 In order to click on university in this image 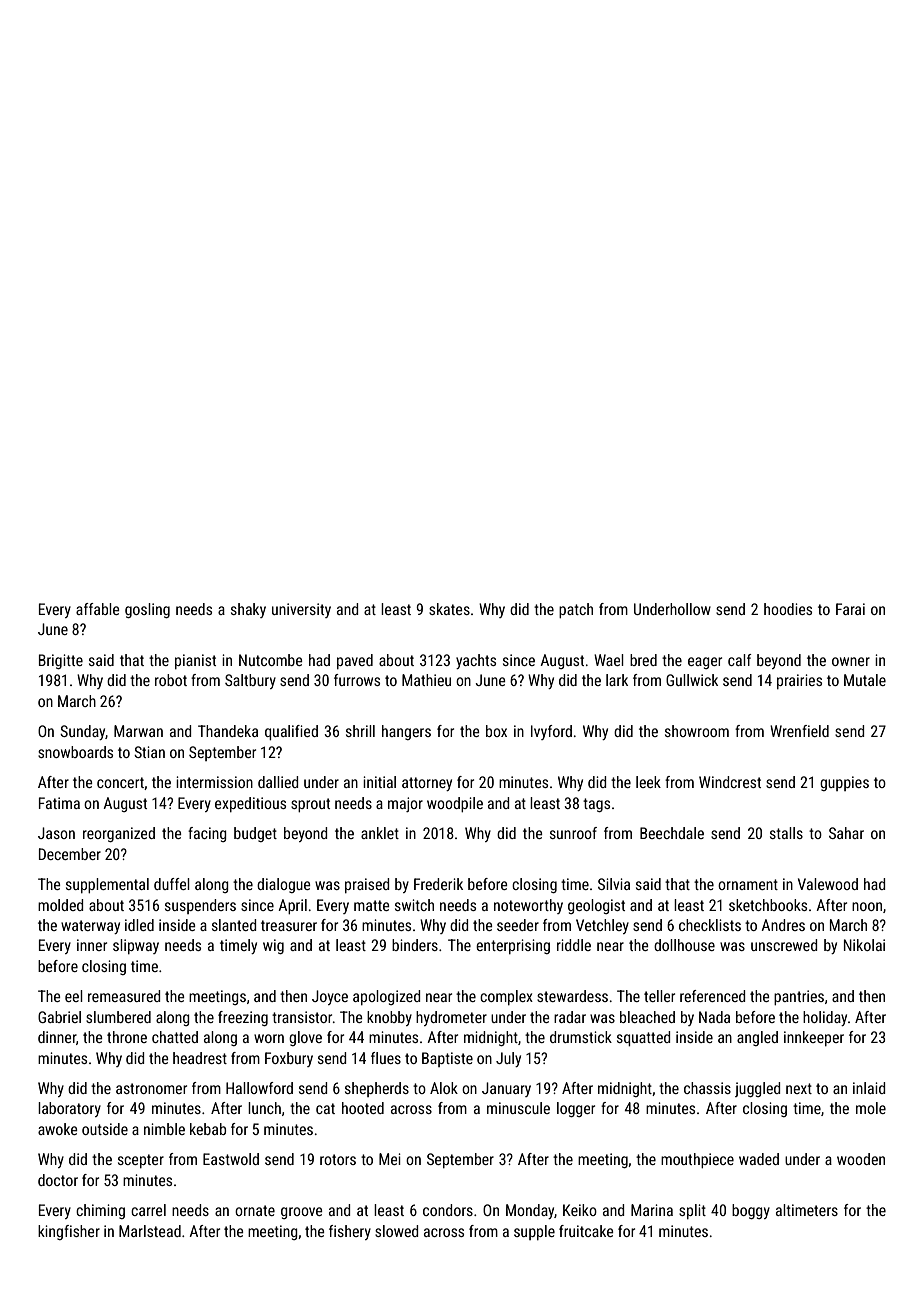, I will do `click(301, 610)`.
